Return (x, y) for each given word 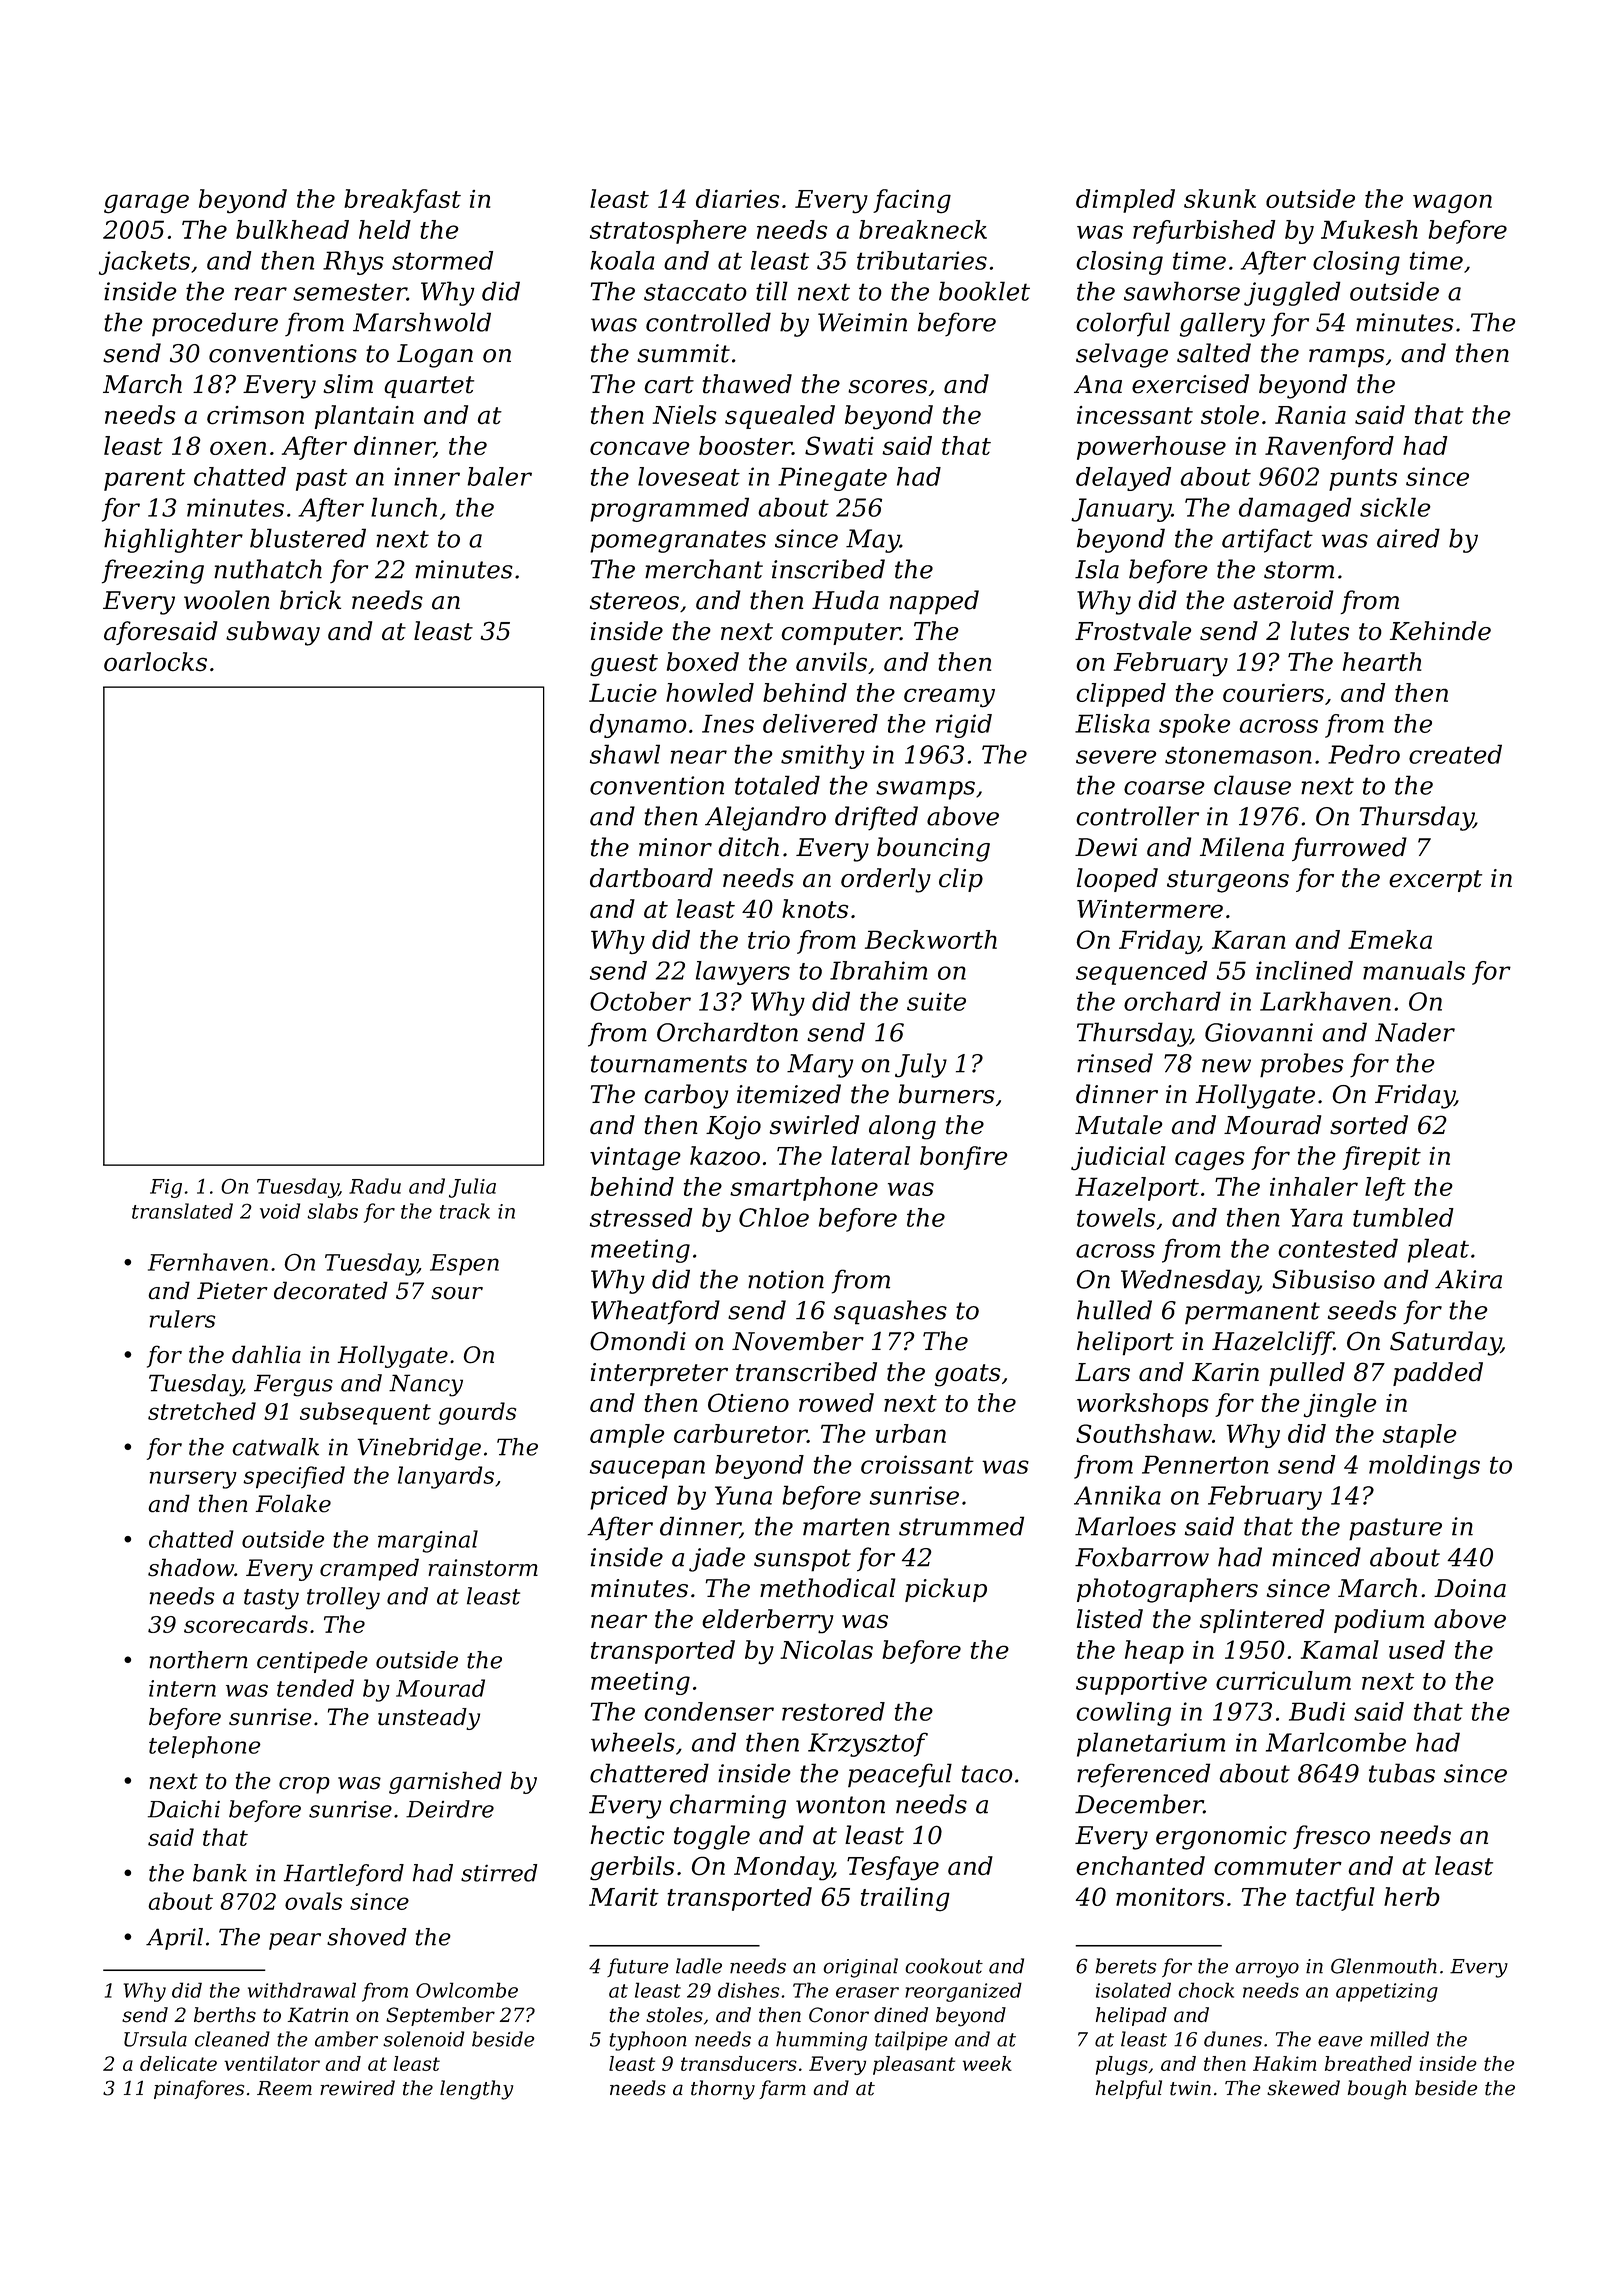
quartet (429, 387)
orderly (886, 880)
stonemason (1238, 755)
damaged (1295, 509)
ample (627, 1436)
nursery (193, 1480)
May (873, 541)
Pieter (232, 1291)
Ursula (155, 2039)
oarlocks (155, 662)
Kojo (733, 1128)
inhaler (1314, 1186)
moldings (1424, 1467)
